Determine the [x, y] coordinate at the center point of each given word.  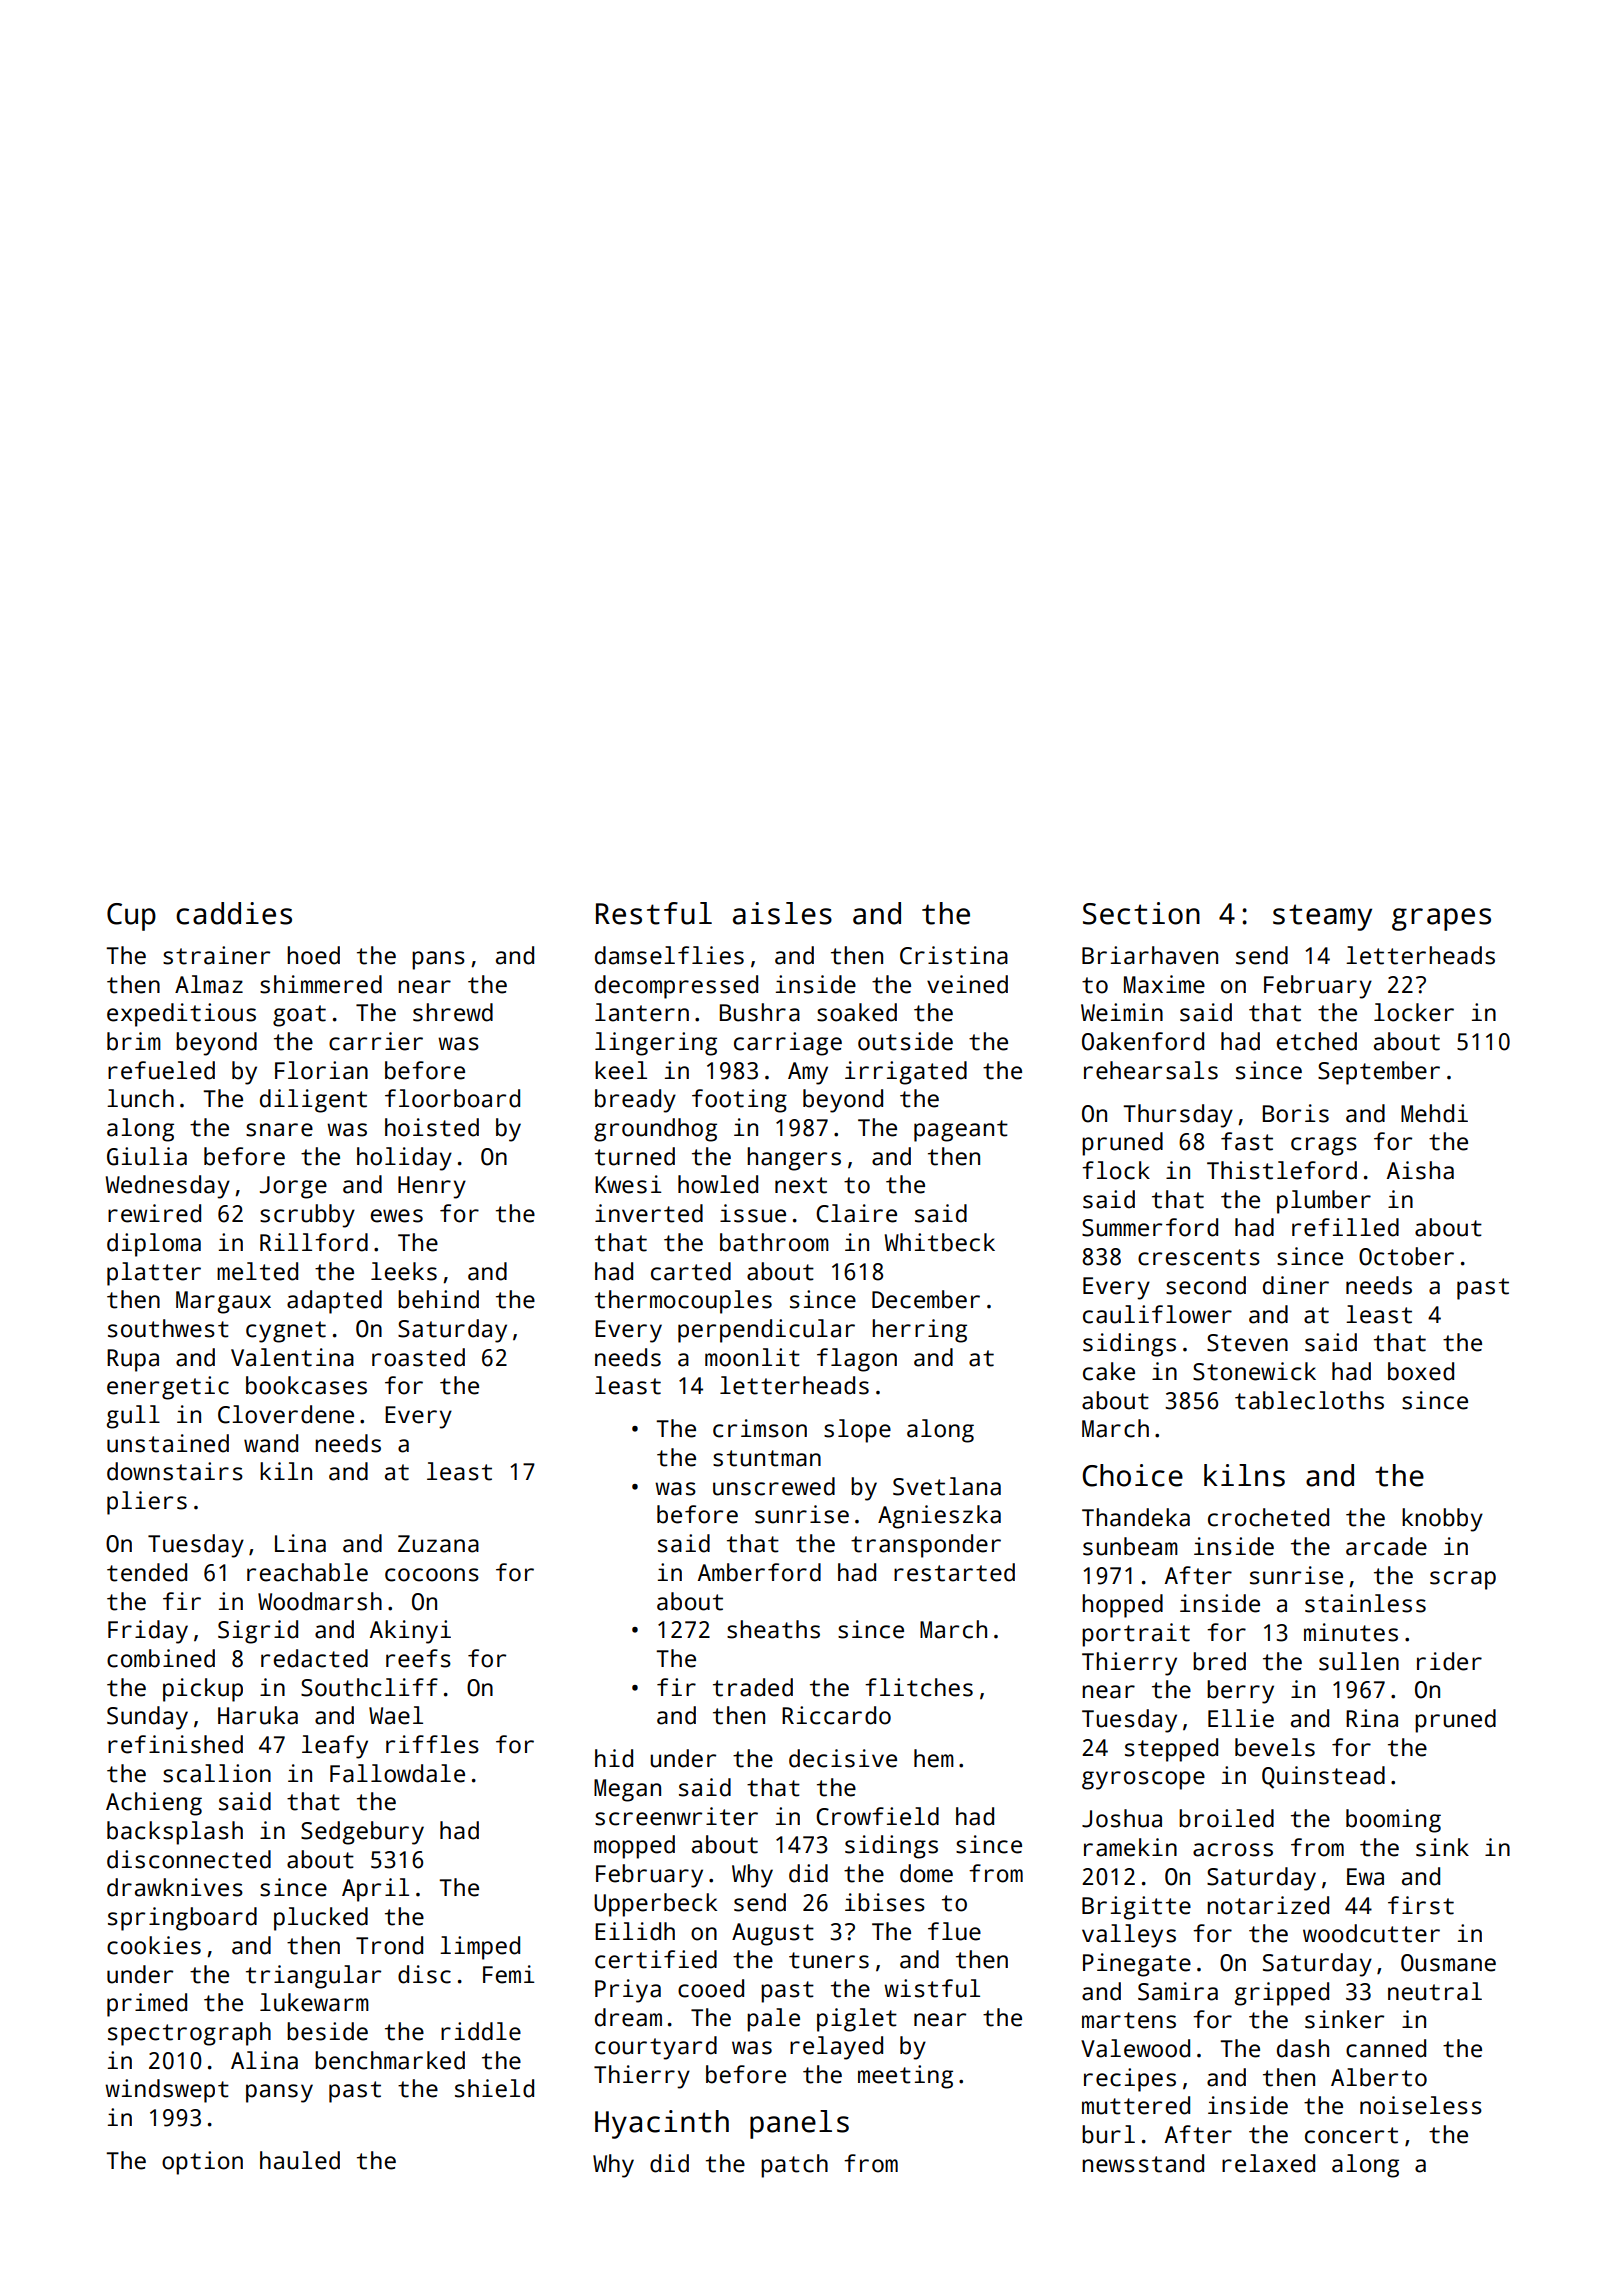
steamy [1322, 917]
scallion [217, 1773]
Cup [131, 917]
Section [1141, 913]
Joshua [1122, 1818]
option [202, 2163]
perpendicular [766, 1331]
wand [271, 1443]
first [1421, 1905]
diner [1296, 1285]
